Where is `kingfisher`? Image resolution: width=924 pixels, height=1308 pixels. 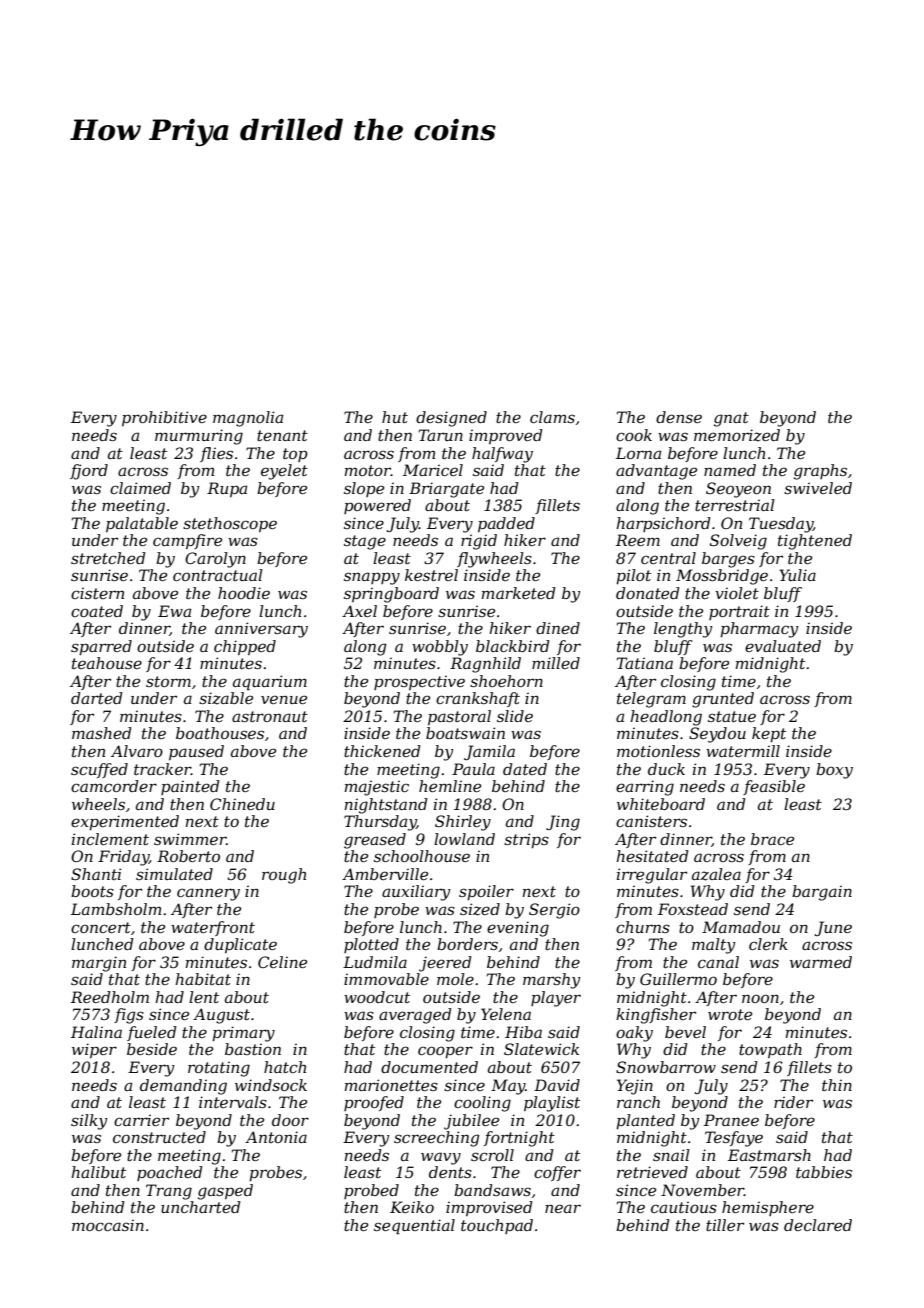
kingfisher is located at coordinates (656, 1016).
